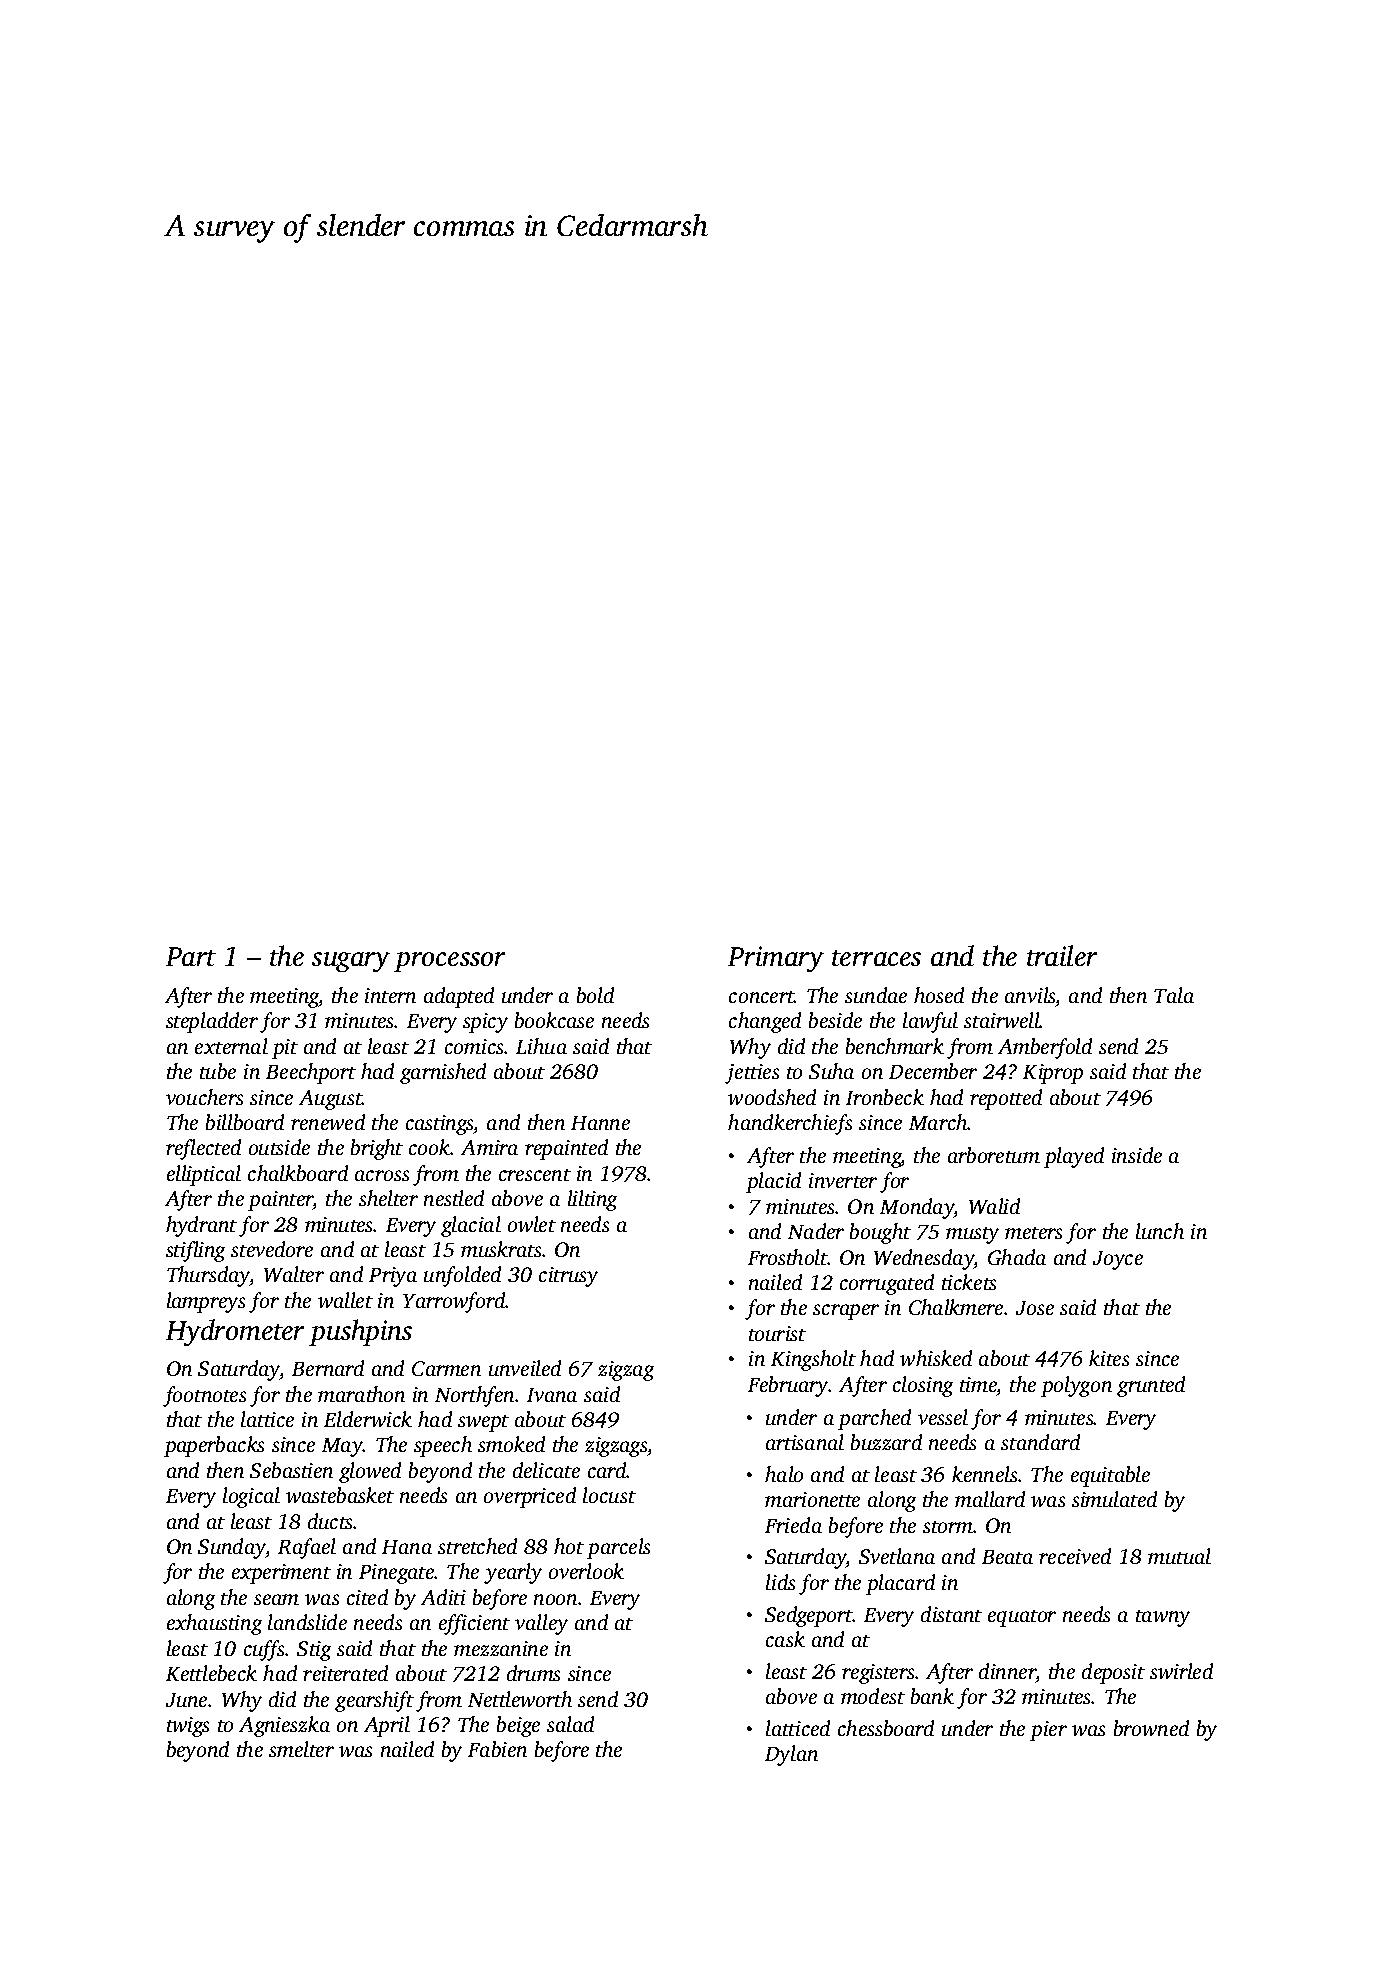  What do you see at coordinates (1007, 1671) in the document?
I see `dinner` at bounding box center [1007, 1671].
